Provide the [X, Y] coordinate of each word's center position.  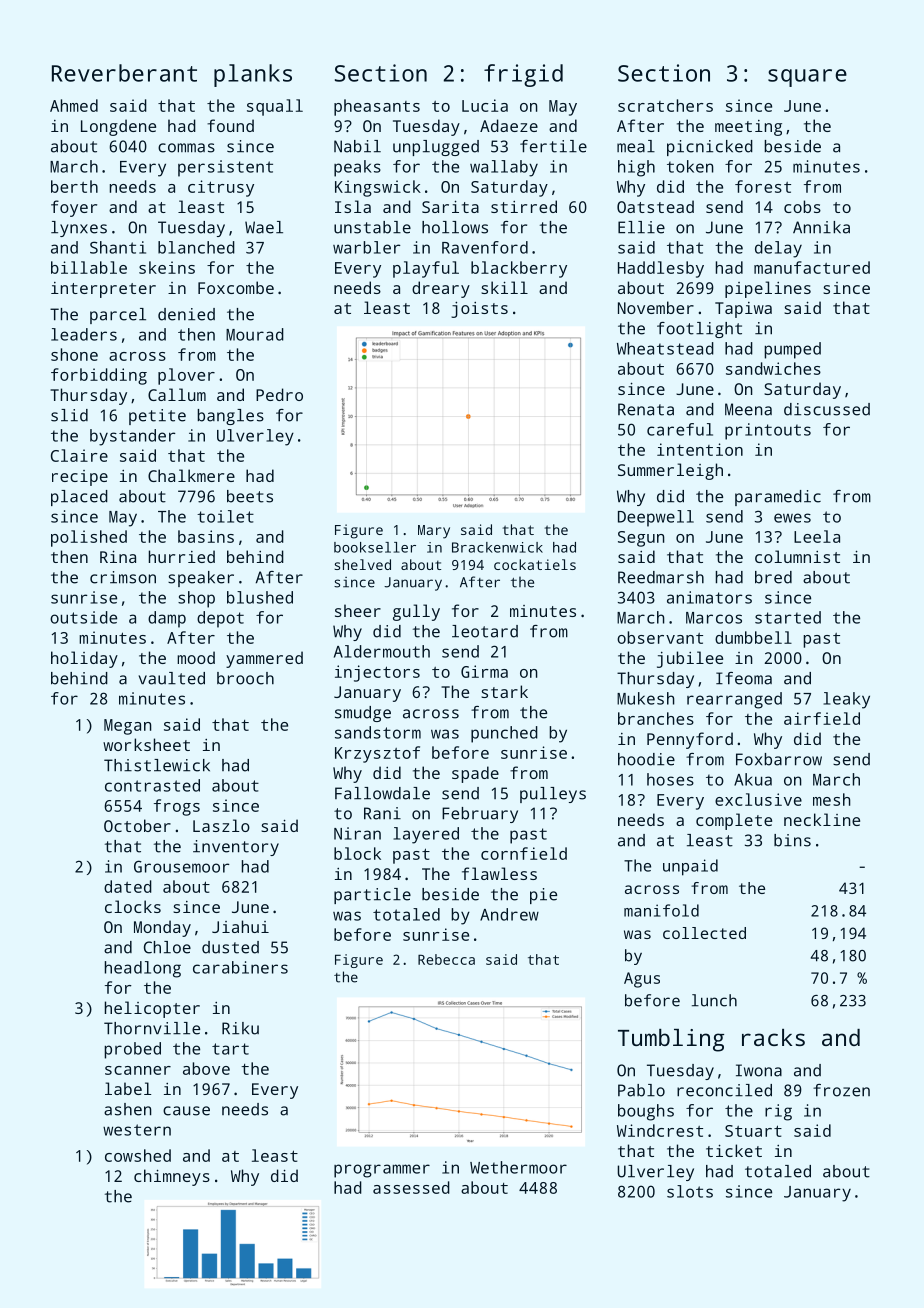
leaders [84, 334]
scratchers [665, 105]
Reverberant [124, 73]
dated [128, 886]
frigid [523, 75]
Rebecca [446, 959]
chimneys [172, 1177]
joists [479, 309]
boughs [646, 1112]
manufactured [812, 267]
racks [773, 1037]
